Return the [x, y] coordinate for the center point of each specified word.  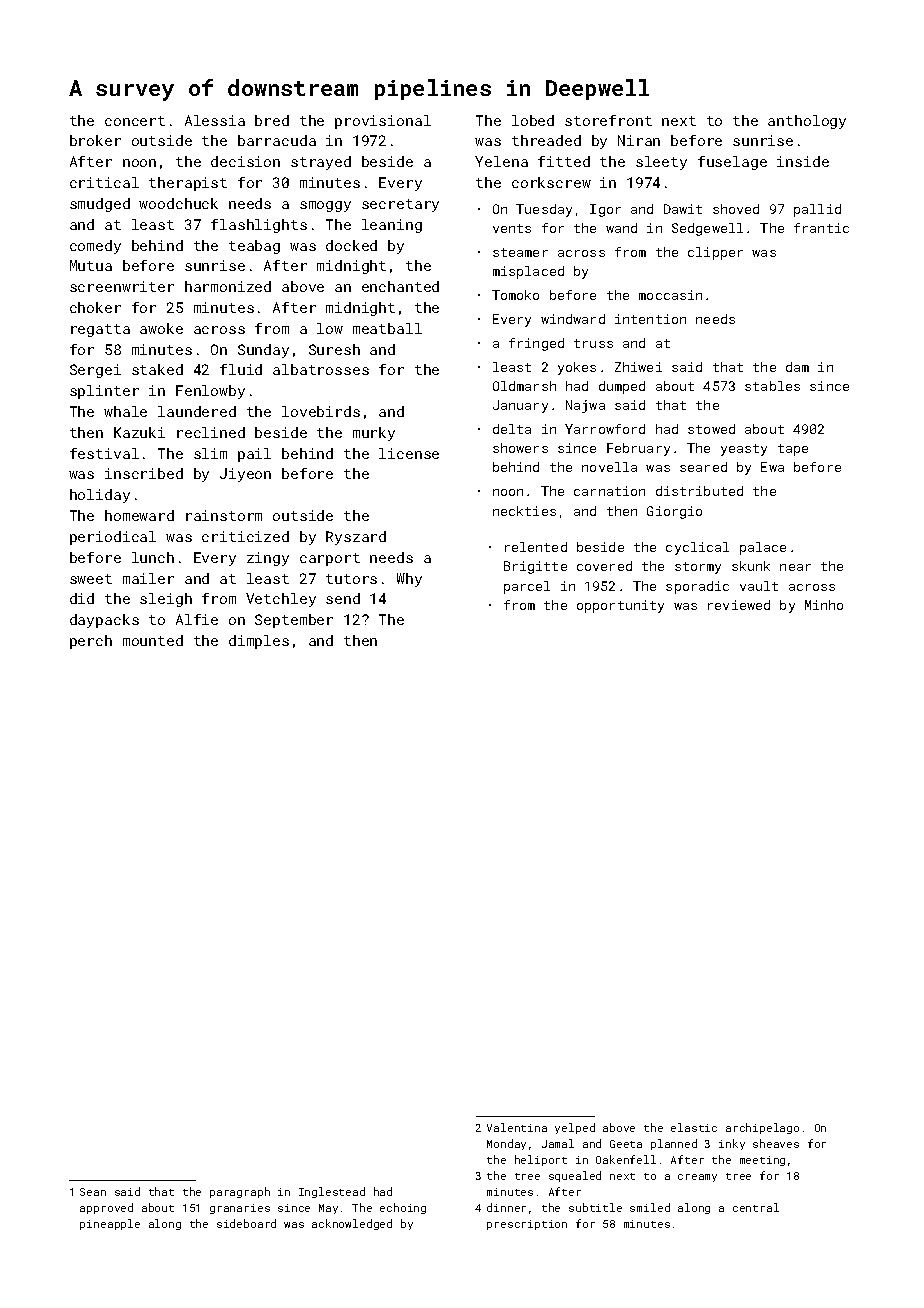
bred [272, 120]
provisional [383, 122]
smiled [650, 1207]
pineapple [110, 1224]
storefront [608, 120]
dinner [506, 1207]
